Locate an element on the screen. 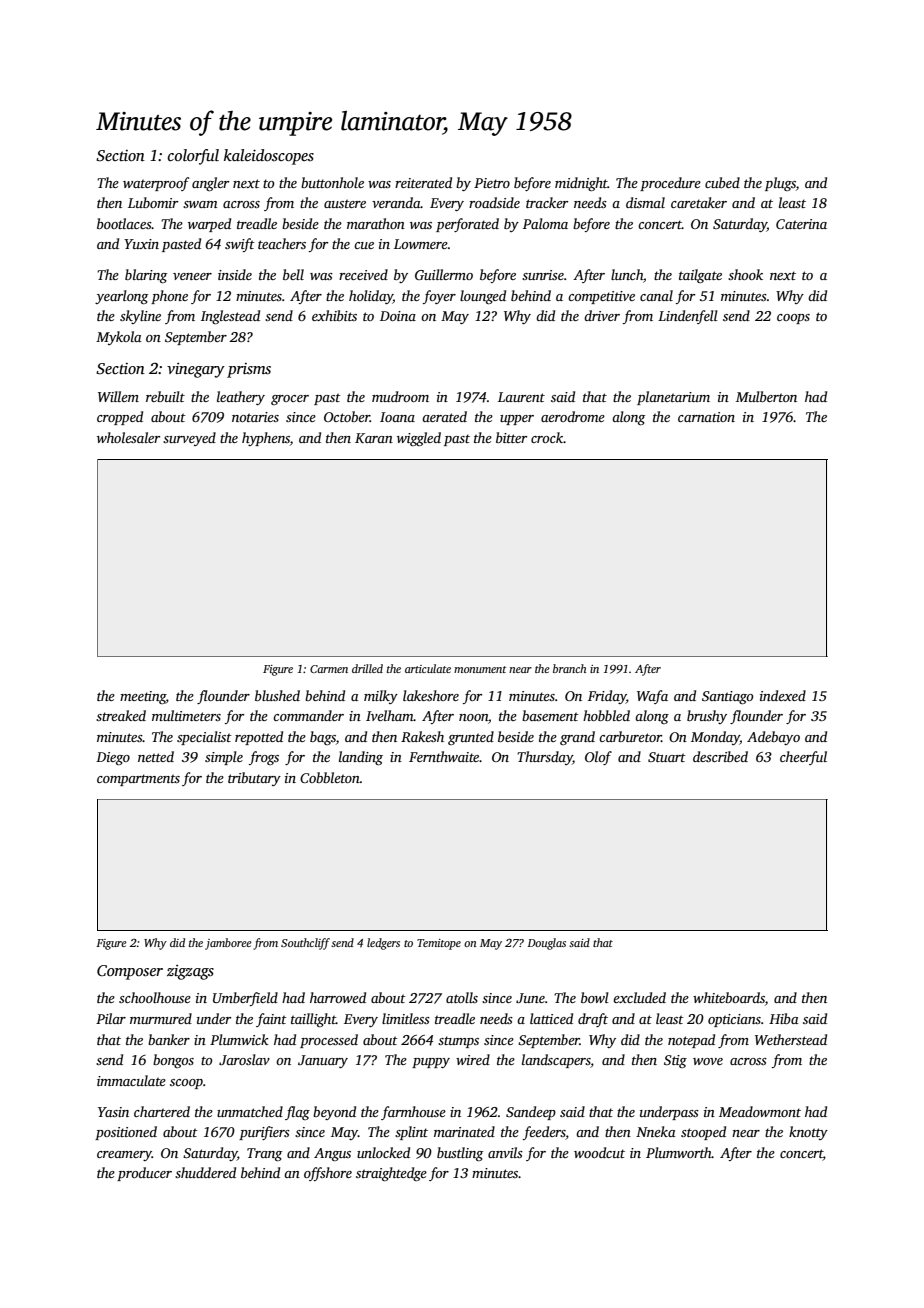  rebuilt is located at coordinates (165, 396).
